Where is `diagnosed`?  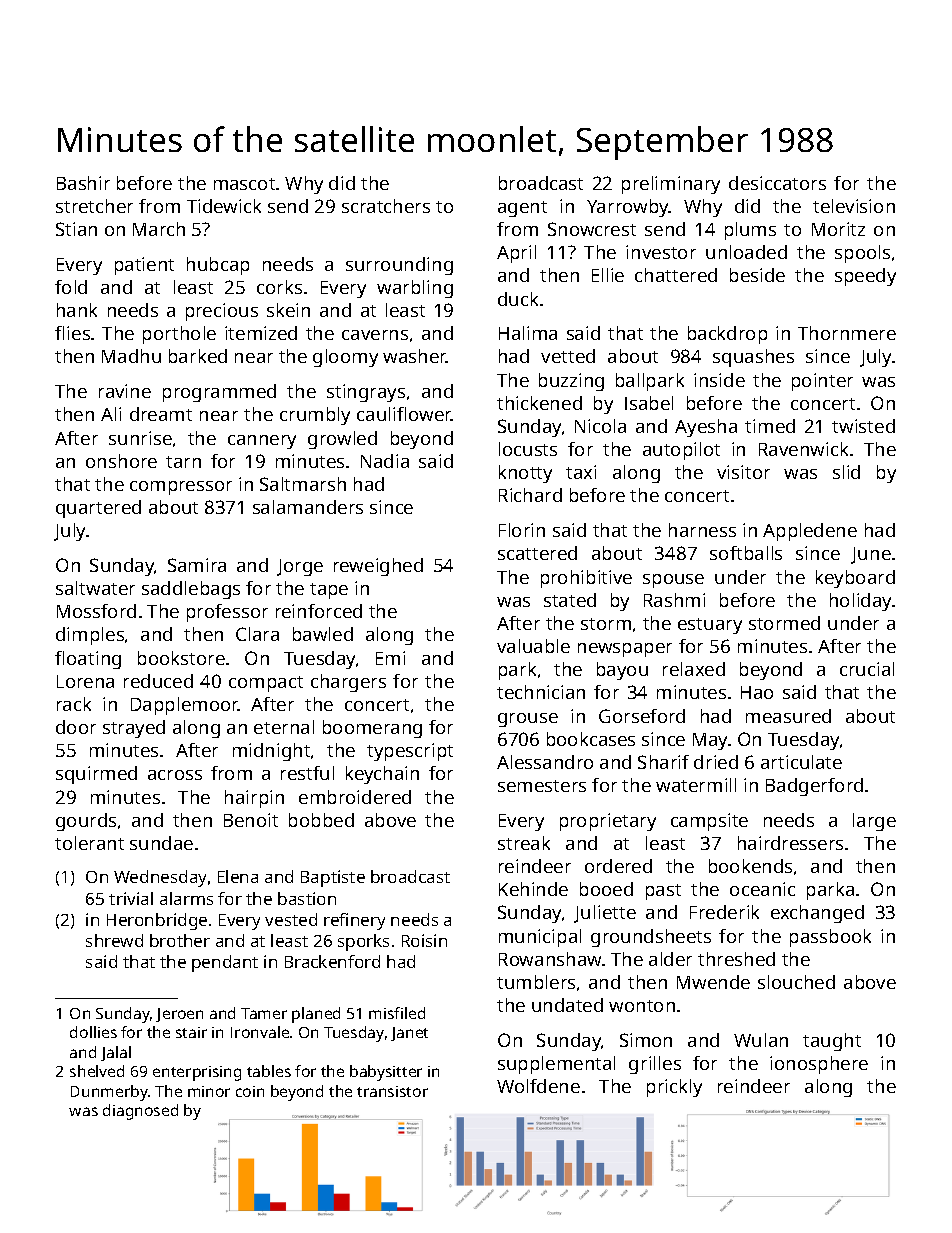
diagnosed is located at coordinates (140, 1112).
